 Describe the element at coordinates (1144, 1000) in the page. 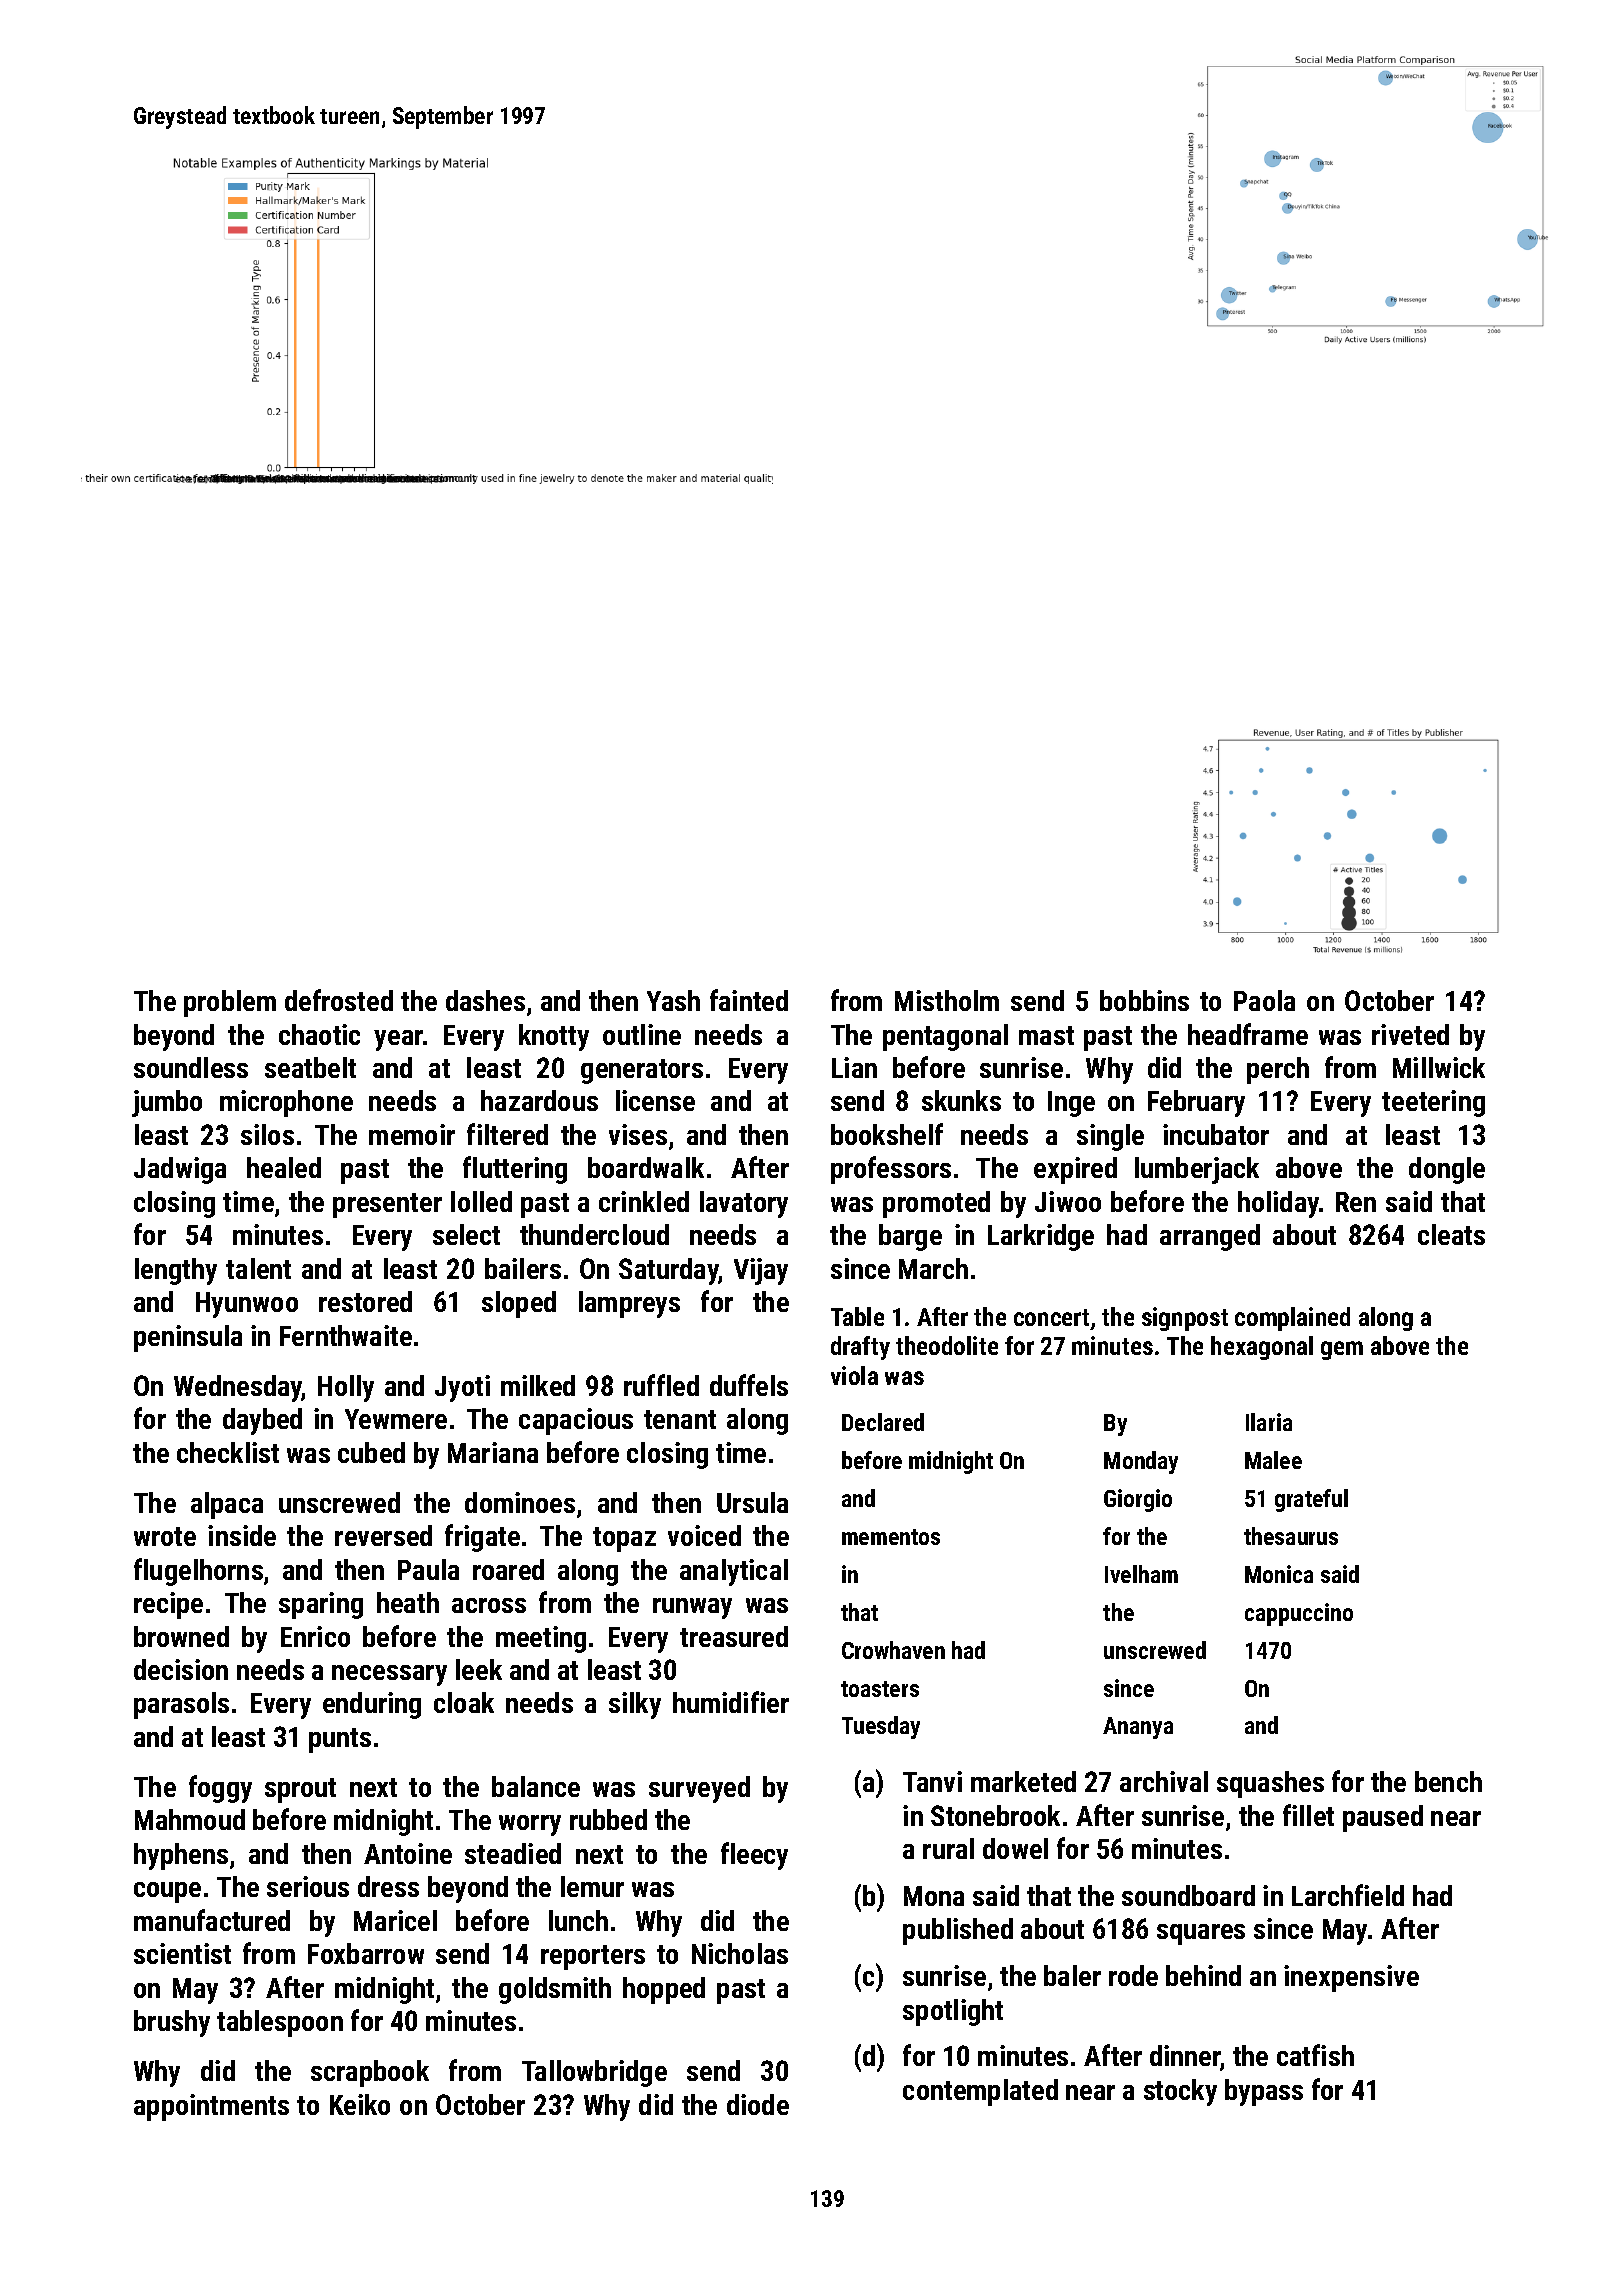

I see `bobbins` at that location.
